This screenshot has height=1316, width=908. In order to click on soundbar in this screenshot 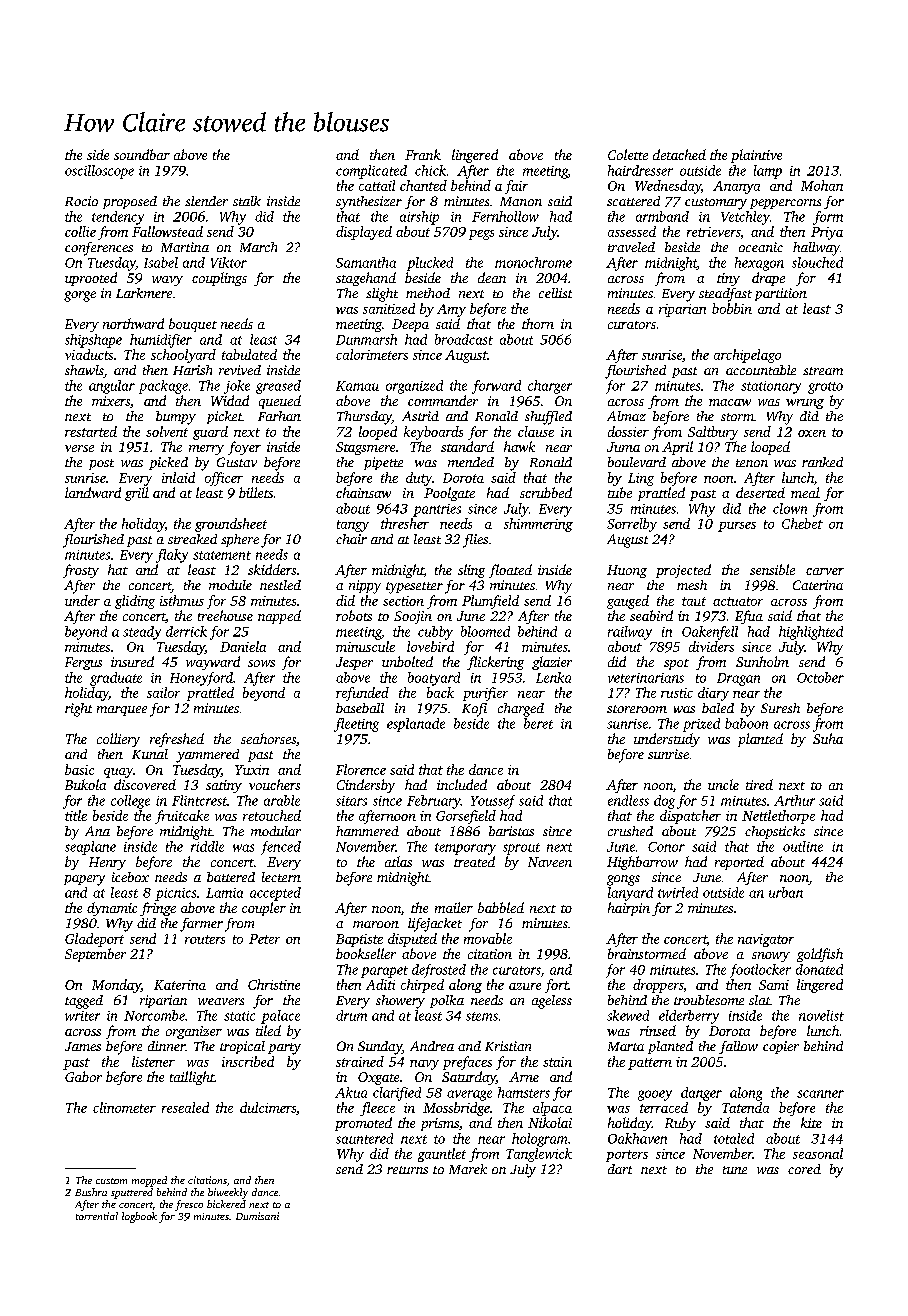, I will do `click(142, 154)`.
